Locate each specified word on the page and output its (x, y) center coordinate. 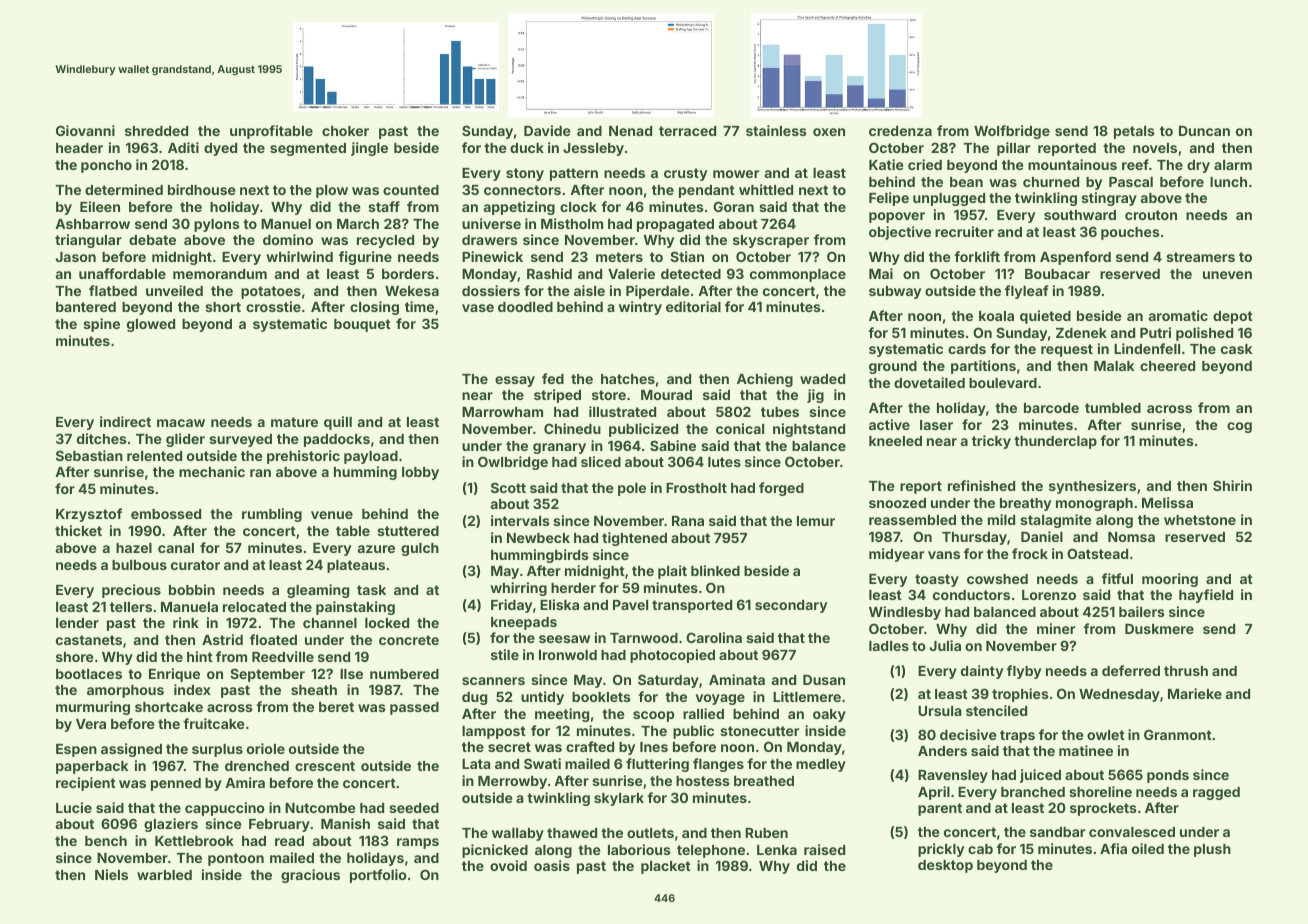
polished (1204, 334)
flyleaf (1026, 292)
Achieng (765, 380)
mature (294, 422)
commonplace (798, 275)
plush (1212, 850)
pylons (217, 225)
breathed (764, 781)
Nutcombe (320, 808)
